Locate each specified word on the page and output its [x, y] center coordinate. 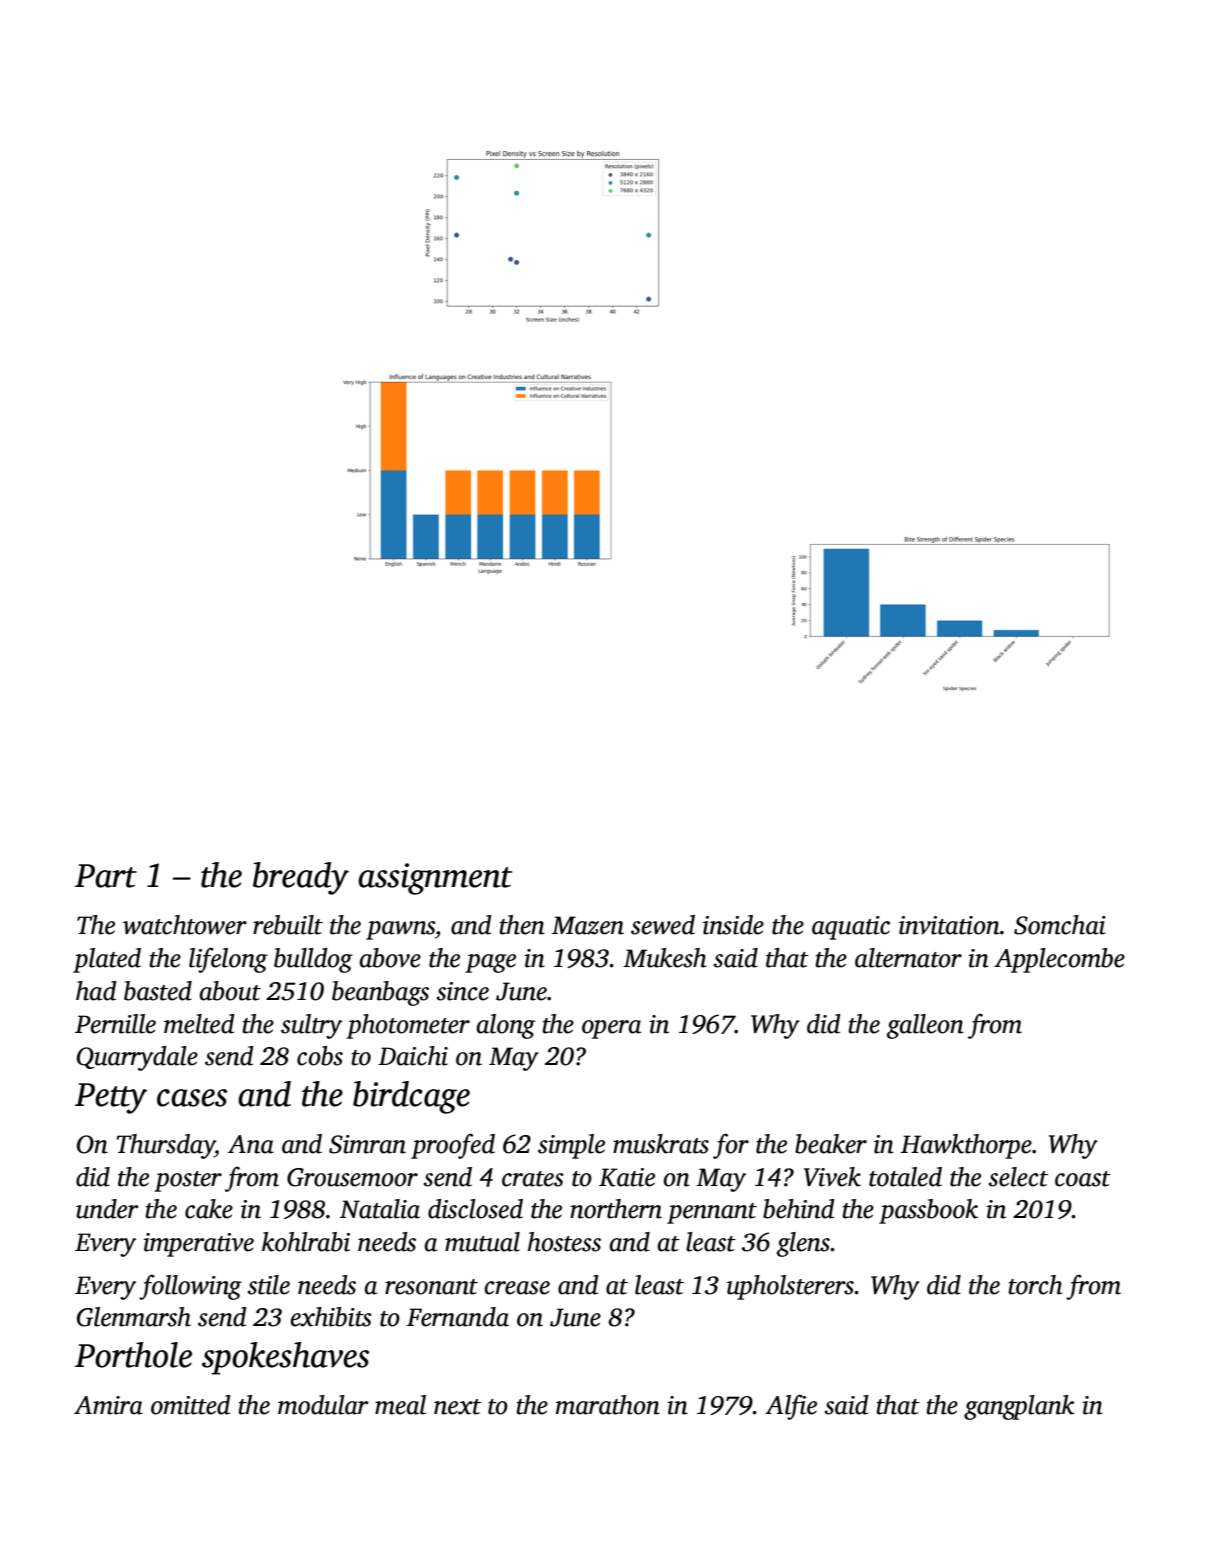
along [505, 1026]
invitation [949, 925]
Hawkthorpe [966, 1146]
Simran [367, 1144]
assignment [435, 879]
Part [106, 876]
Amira [108, 1405]
